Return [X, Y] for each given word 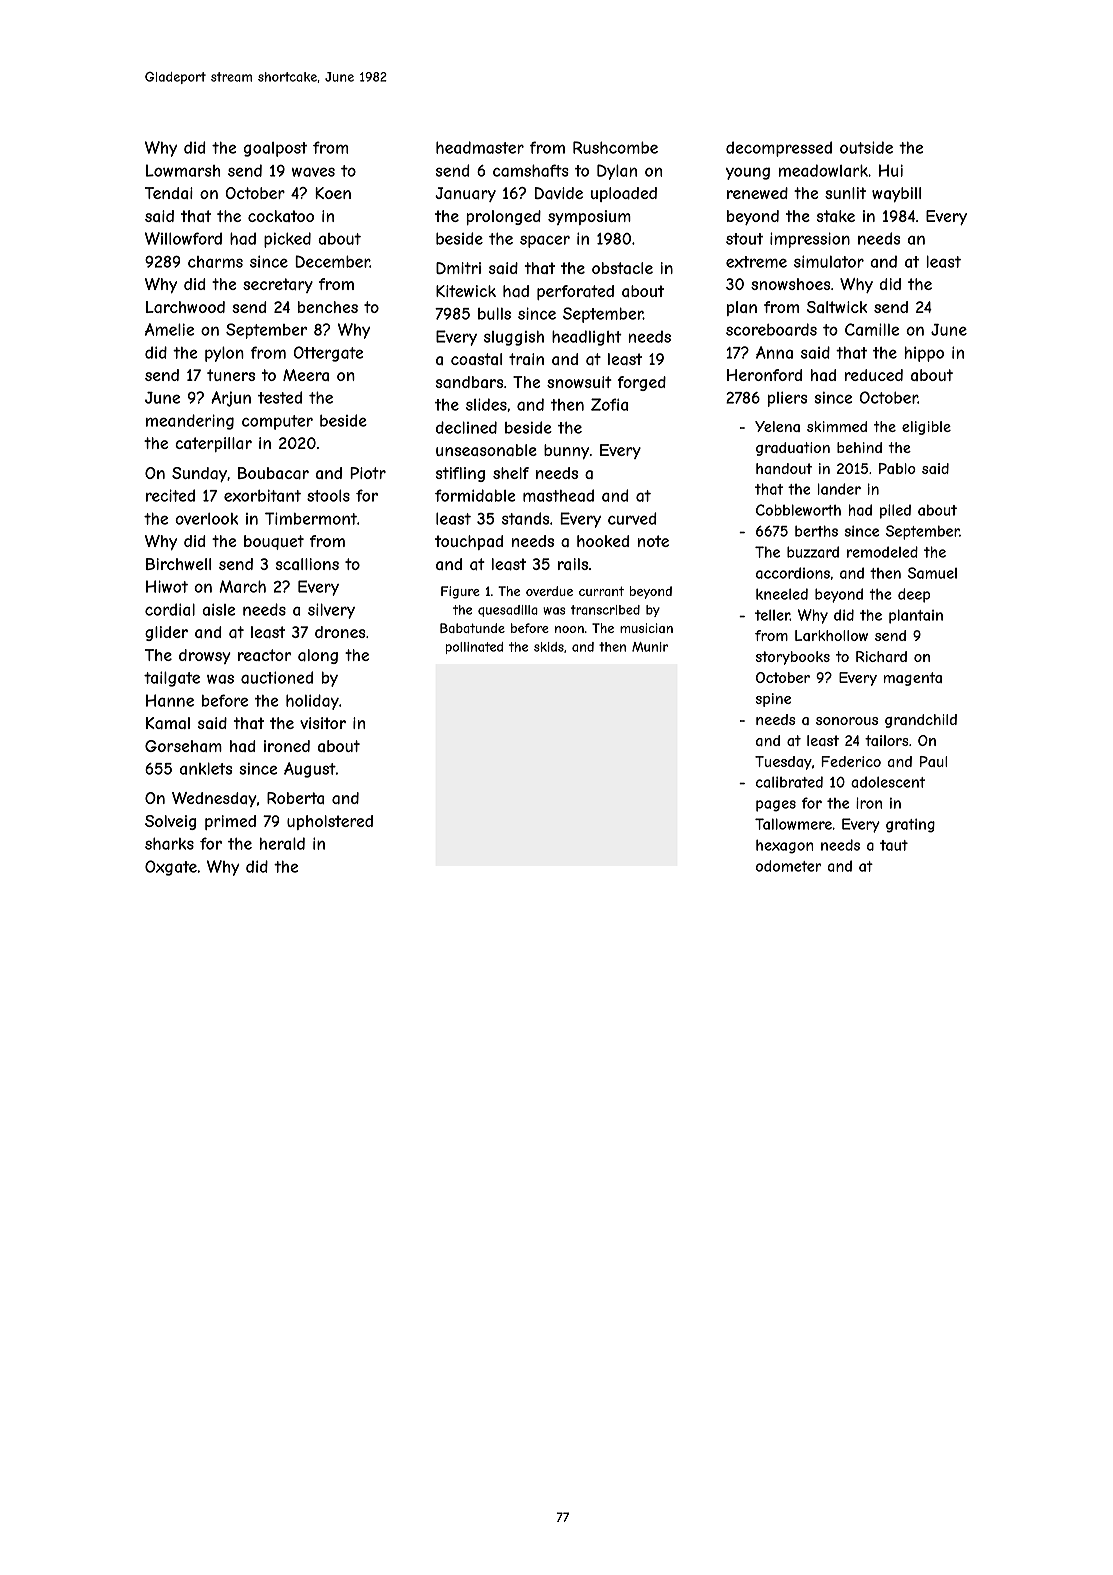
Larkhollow [831, 635]
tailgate [172, 679]
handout [784, 468]
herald [282, 843]
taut [894, 845]
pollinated [474, 648]
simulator [829, 261]
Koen [333, 193]
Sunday [199, 474]
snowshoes [790, 284]
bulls [494, 313]
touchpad [469, 542]
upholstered [330, 822]
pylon [224, 354]
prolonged [503, 217]
